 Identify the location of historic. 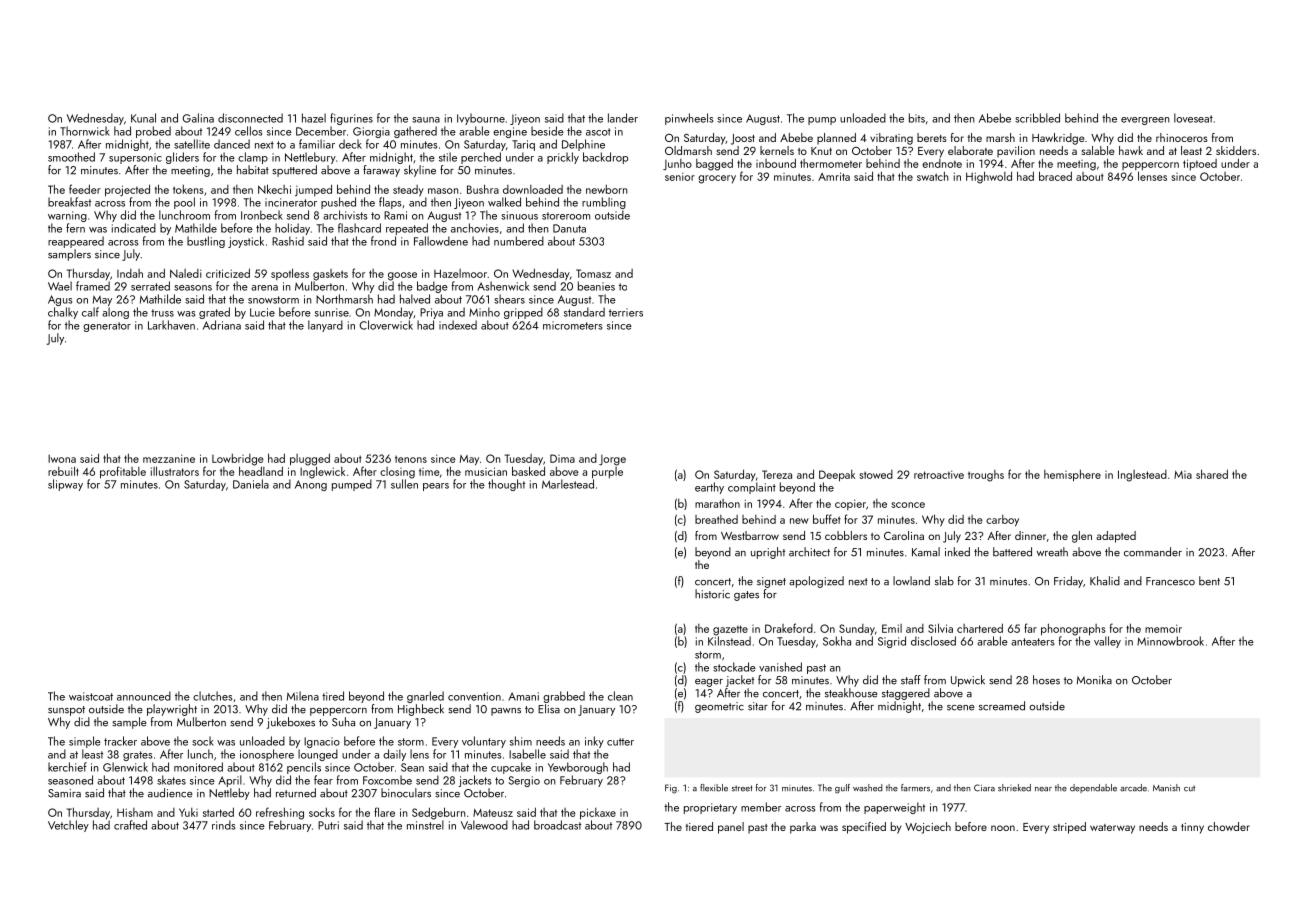
(712, 594).
